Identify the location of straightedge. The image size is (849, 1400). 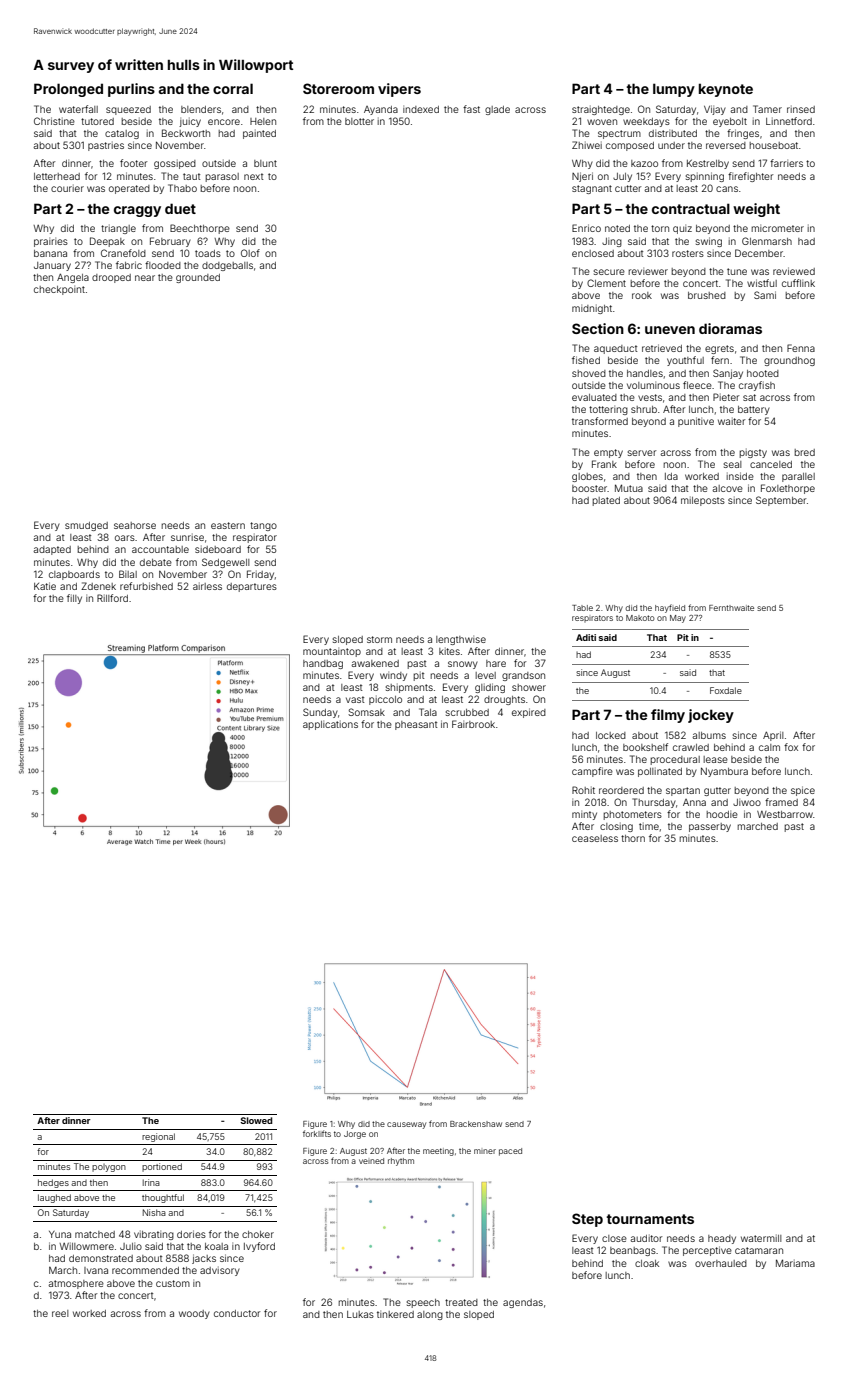
(601, 110).
